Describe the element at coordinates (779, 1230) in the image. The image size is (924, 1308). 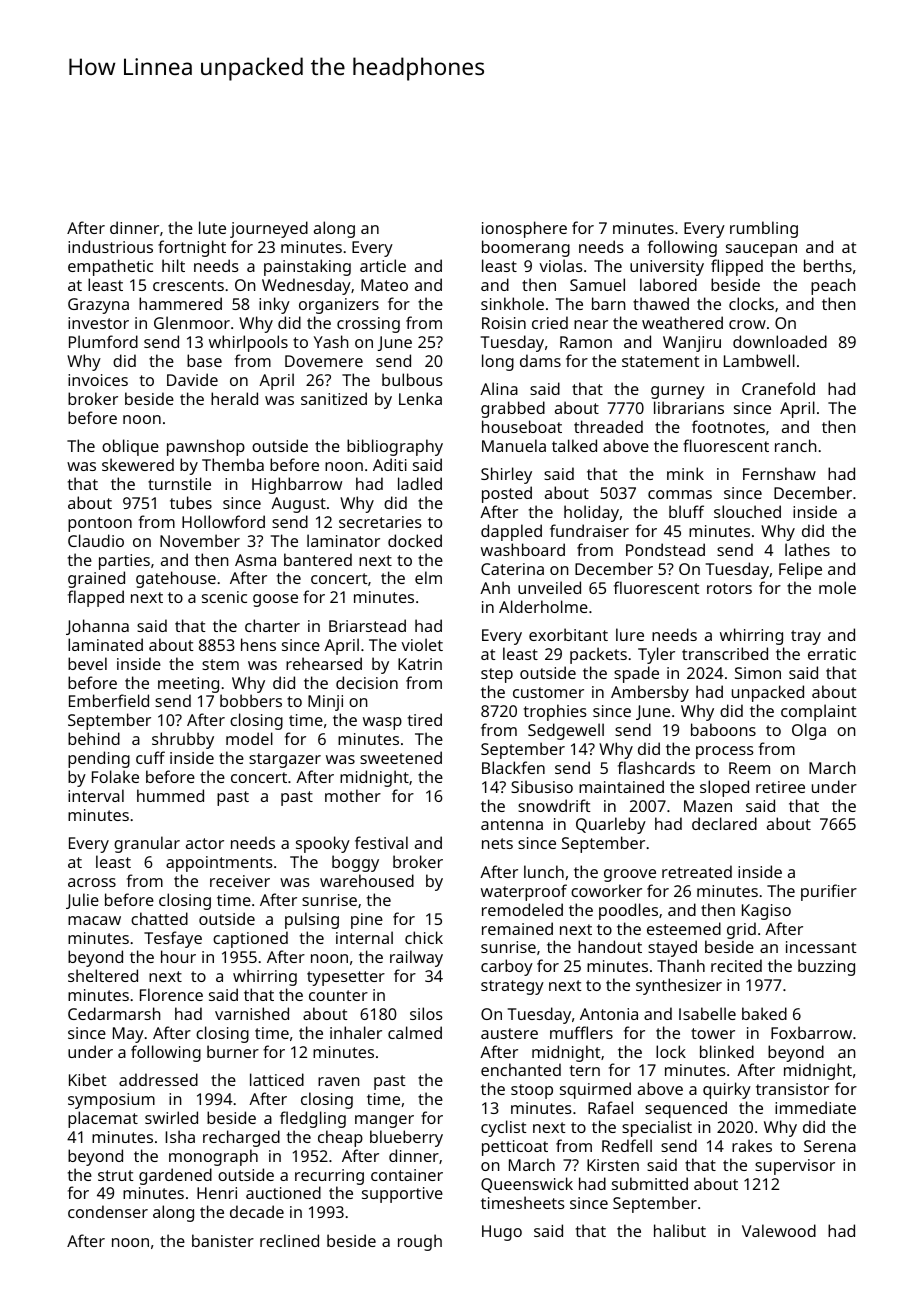
I see `Valewood` at that location.
